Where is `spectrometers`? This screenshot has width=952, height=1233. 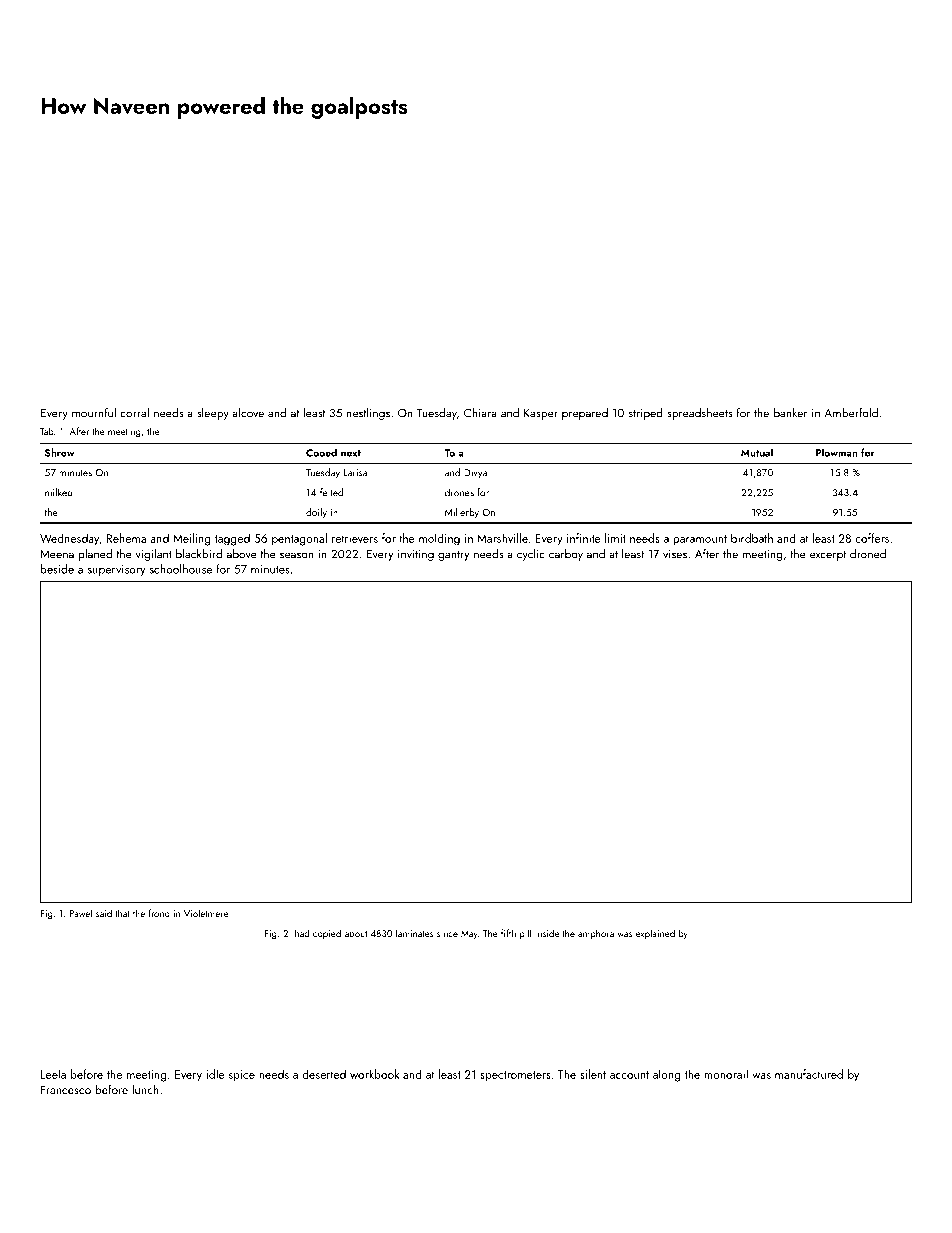 spectrometers is located at coordinates (515, 1076).
